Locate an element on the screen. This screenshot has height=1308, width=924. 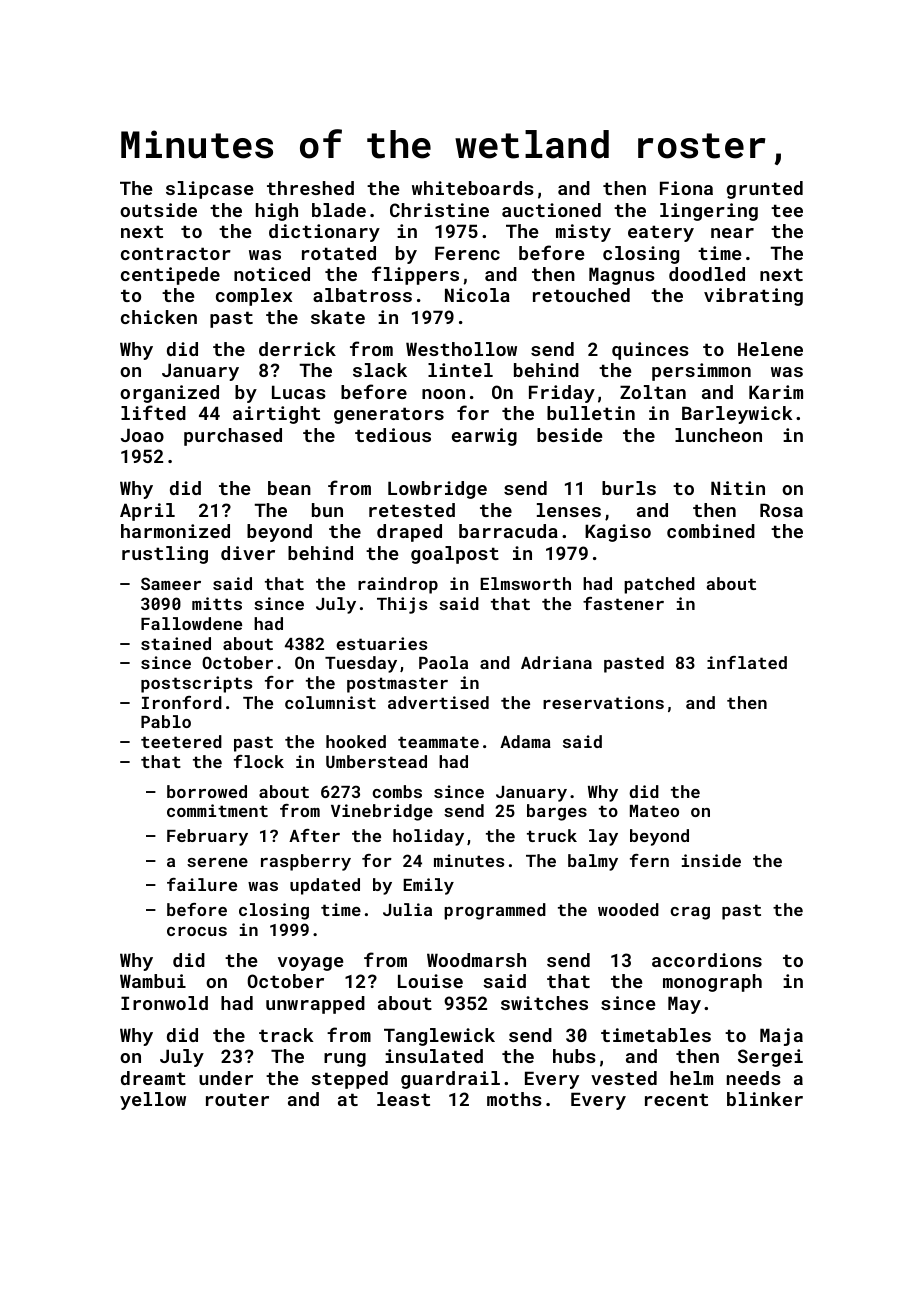
truck is located at coordinates (552, 835).
